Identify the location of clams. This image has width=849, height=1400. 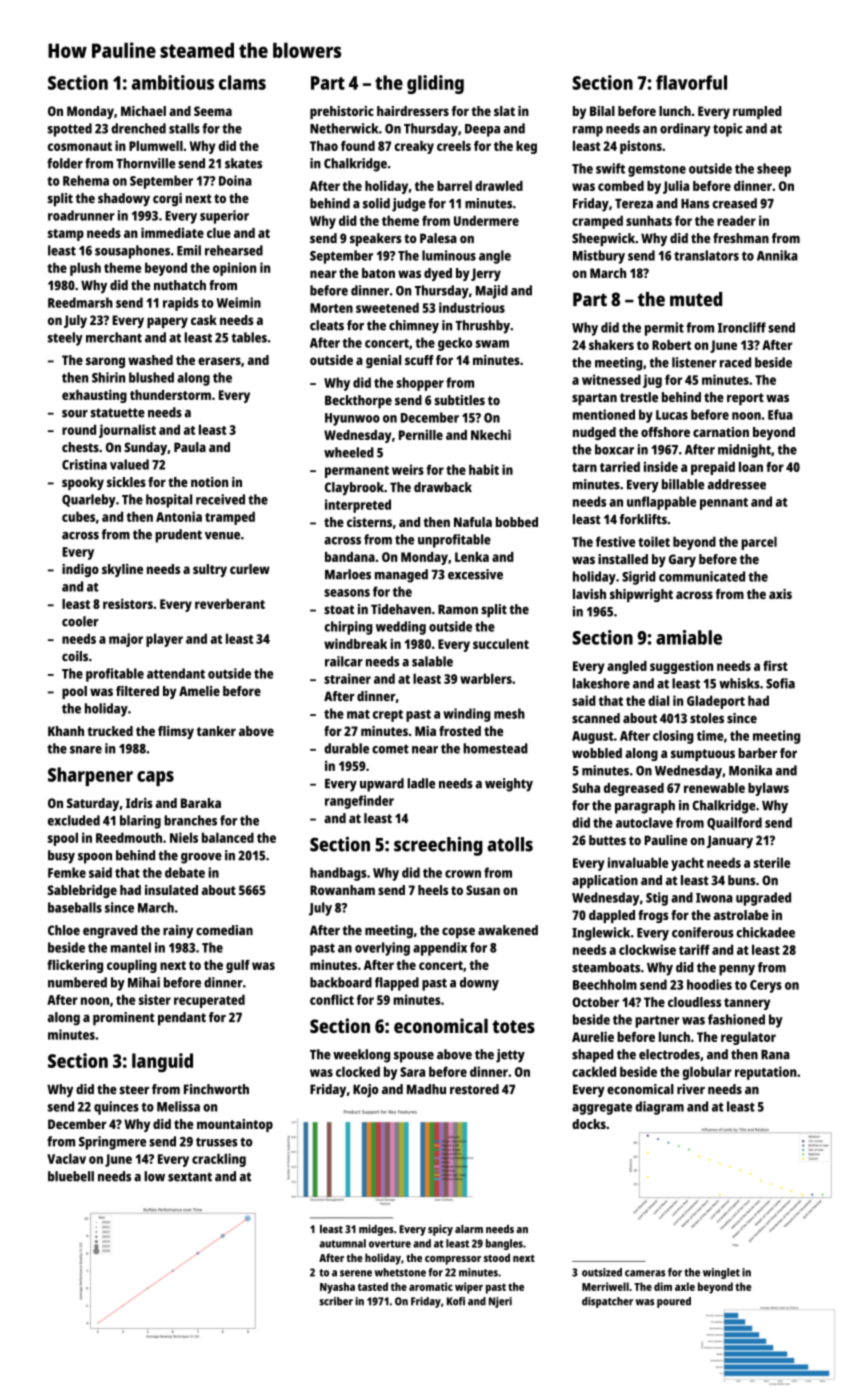
(242, 82).
